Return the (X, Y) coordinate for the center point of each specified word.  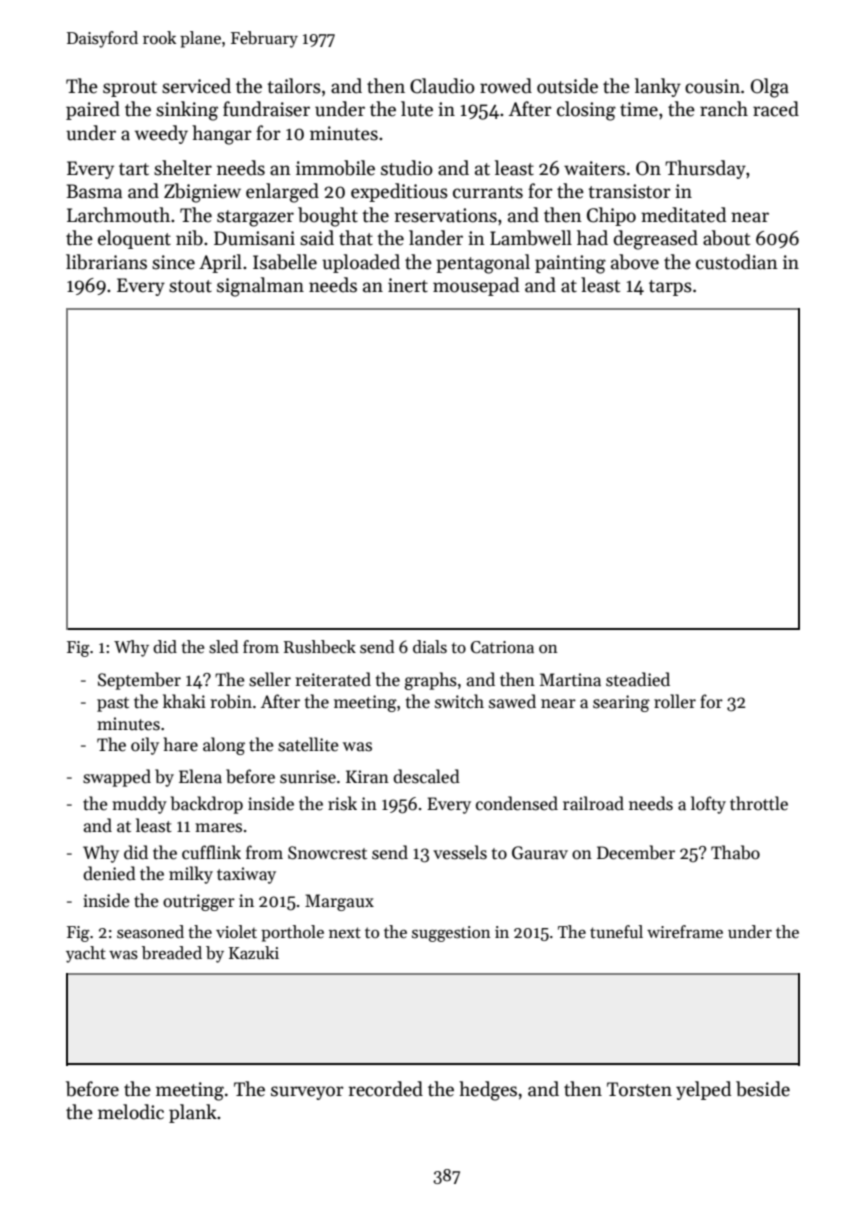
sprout (130, 89)
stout (190, 286)
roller (675, 701)
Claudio (442, 86)
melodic (131, 1112)
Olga (770, 88)
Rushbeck (320, 647)
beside (763, 1089)
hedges (488, 1091)
